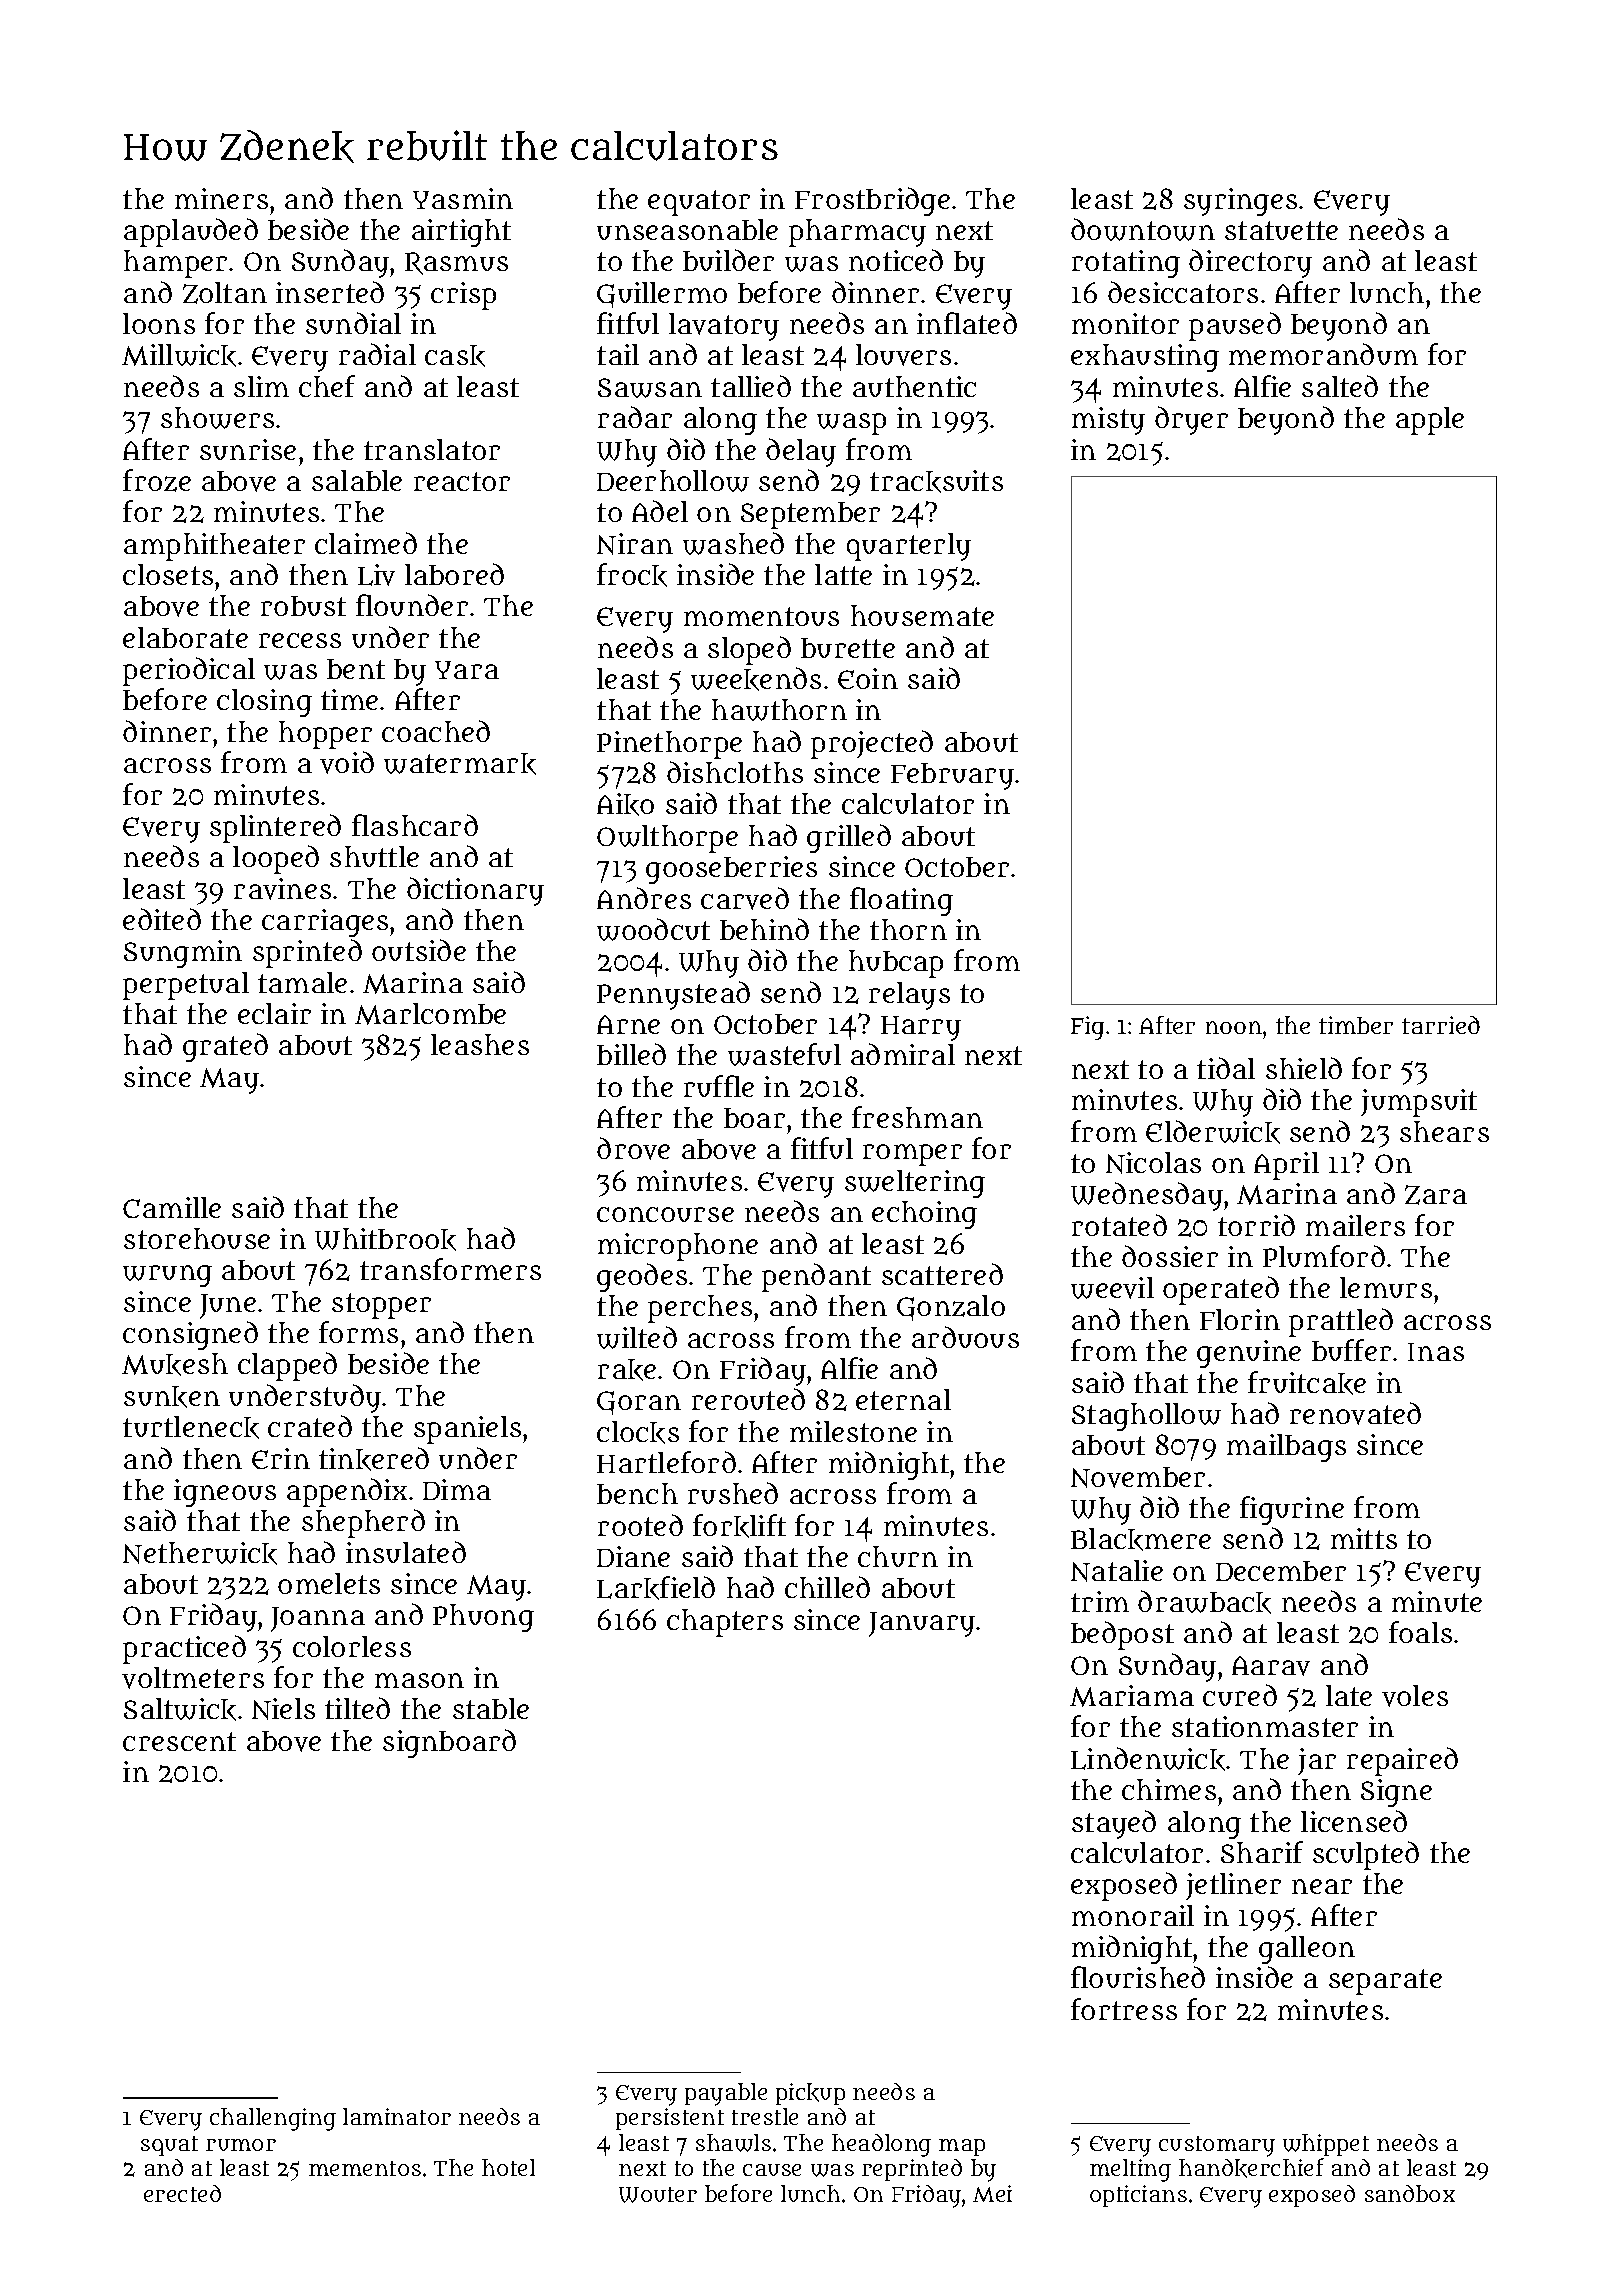 This screenshot has height=2292, width=1620. I want to click on Mei, so click(992, 2193).
